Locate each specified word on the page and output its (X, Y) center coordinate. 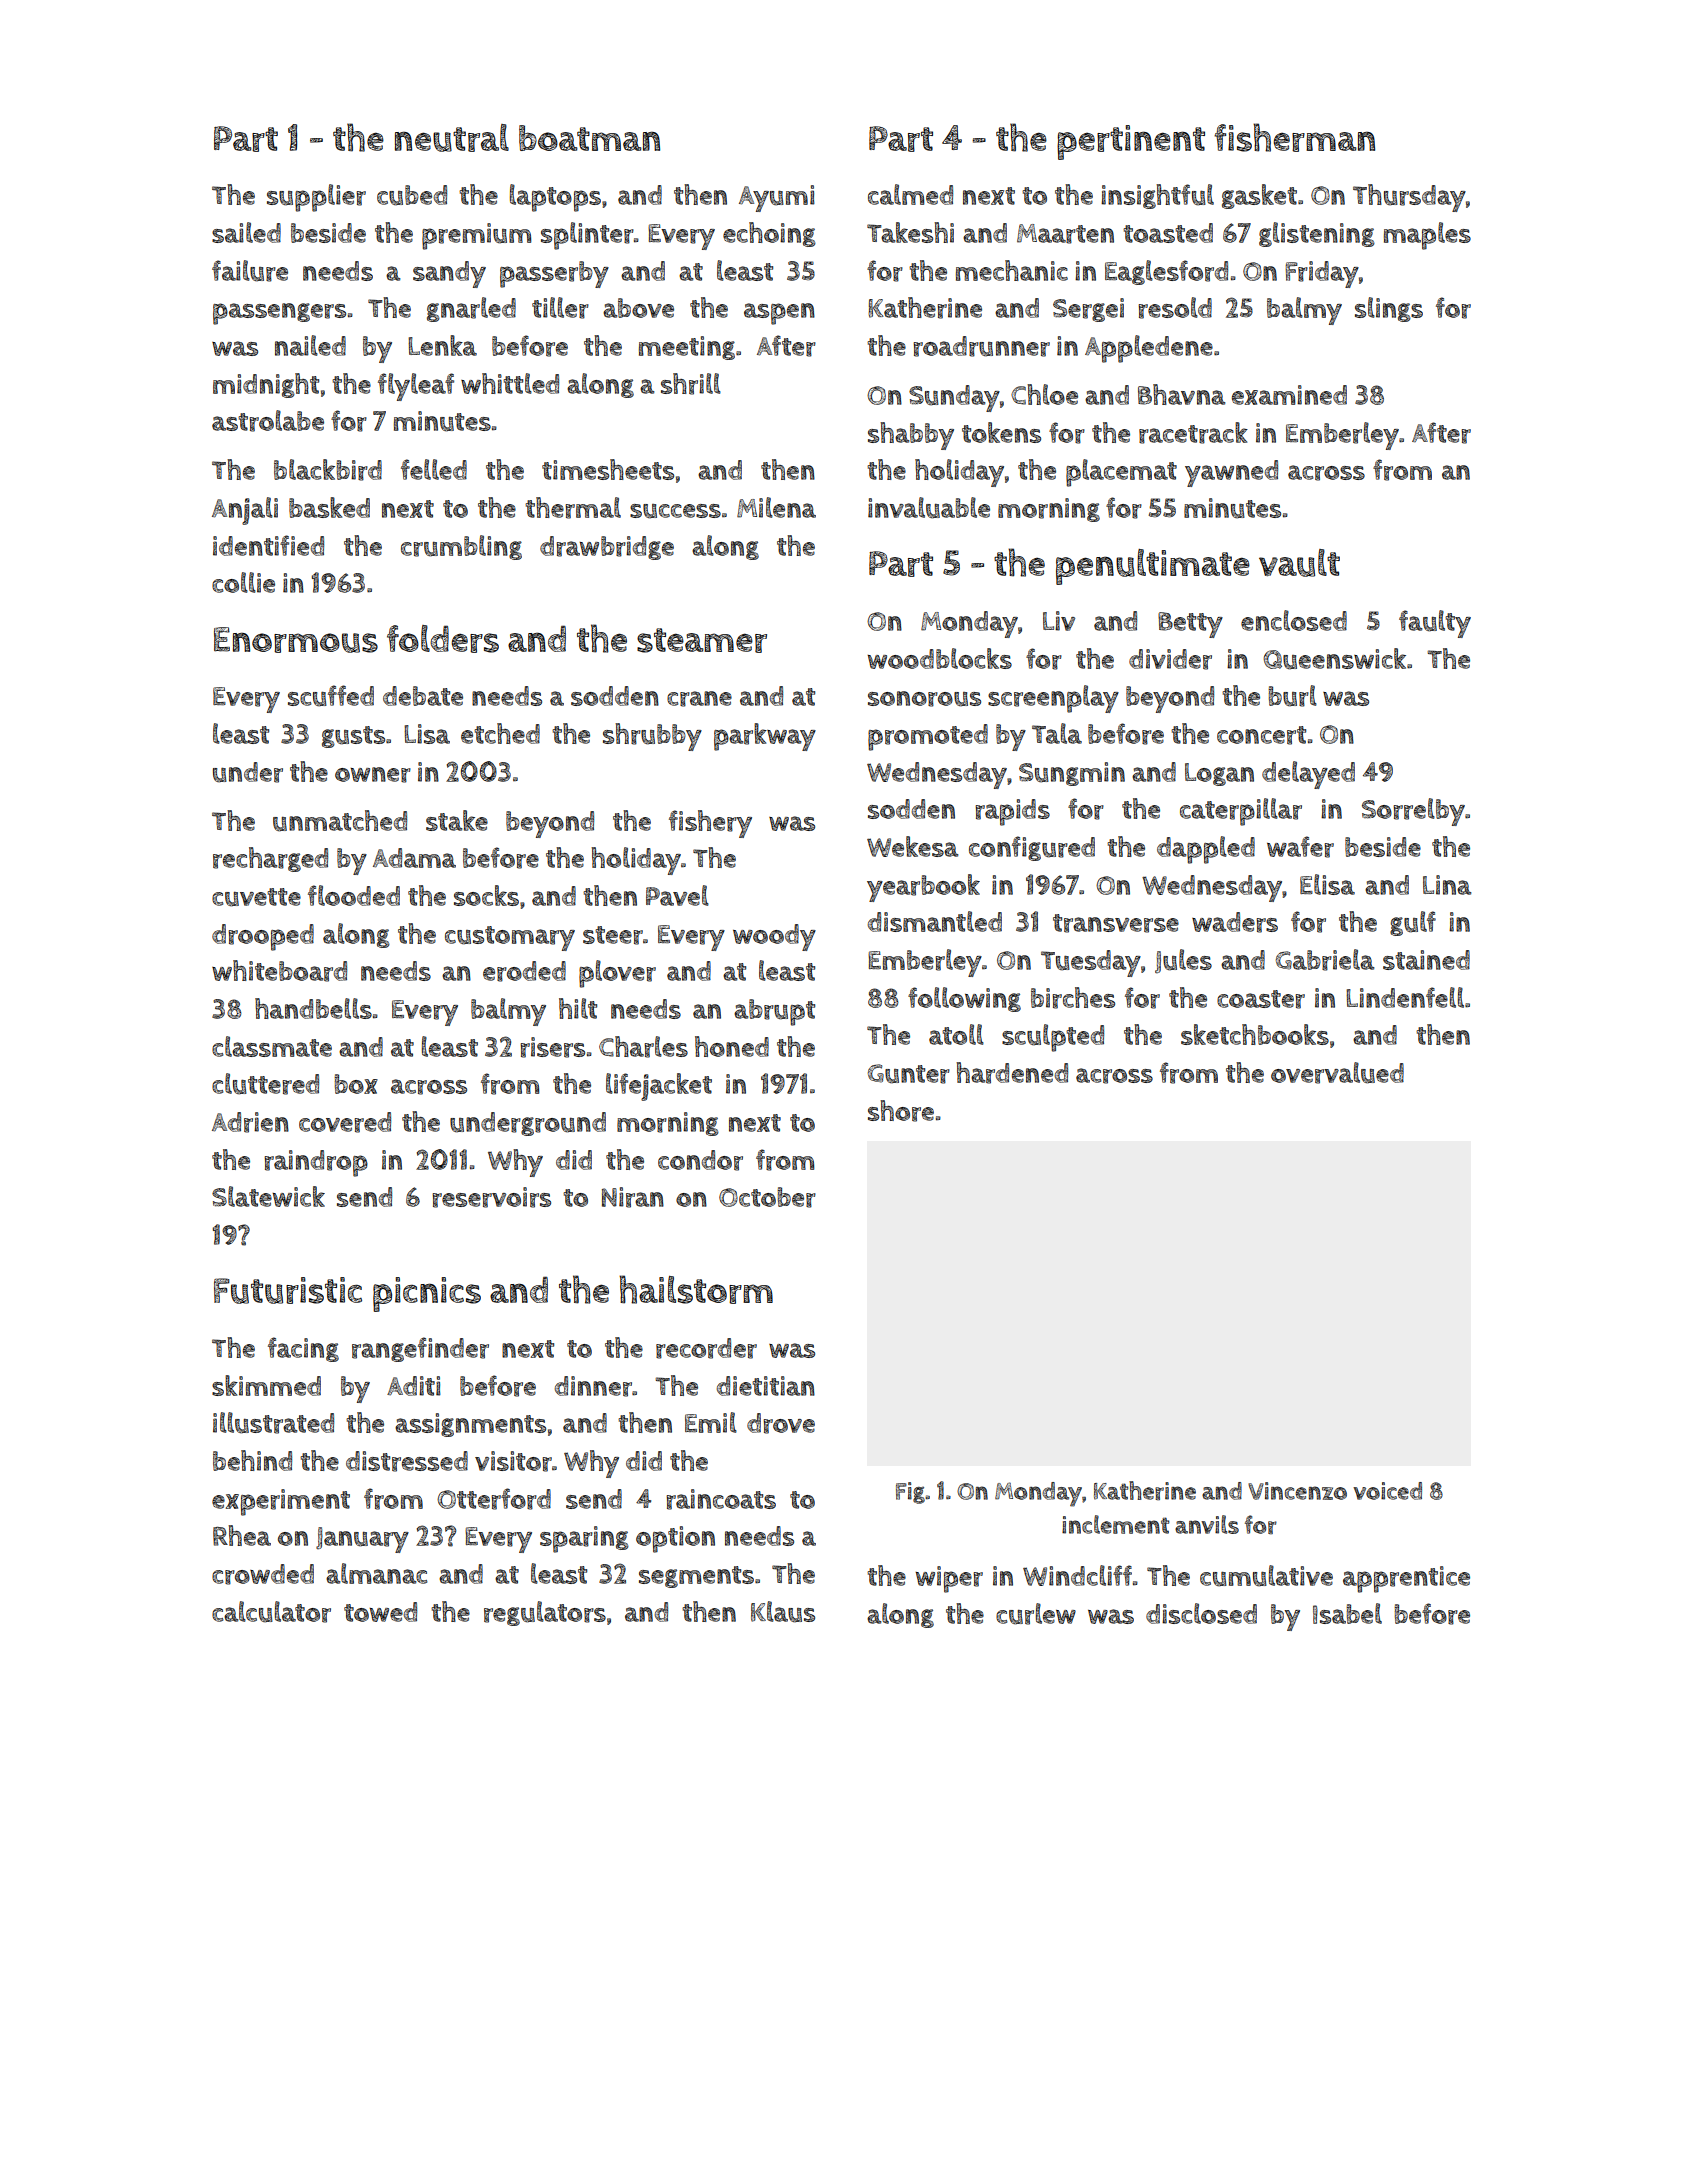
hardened (1012, 1073)
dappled (1206, 850)
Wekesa (913, 846)
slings (1389, 309)
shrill (691, 384)
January (362, 1540)
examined (1289, 395)
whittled (510, 383)
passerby (554, 274)
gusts (353, 737)
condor (700, 1160)
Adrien (250, 1122)
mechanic (1012, 270)
